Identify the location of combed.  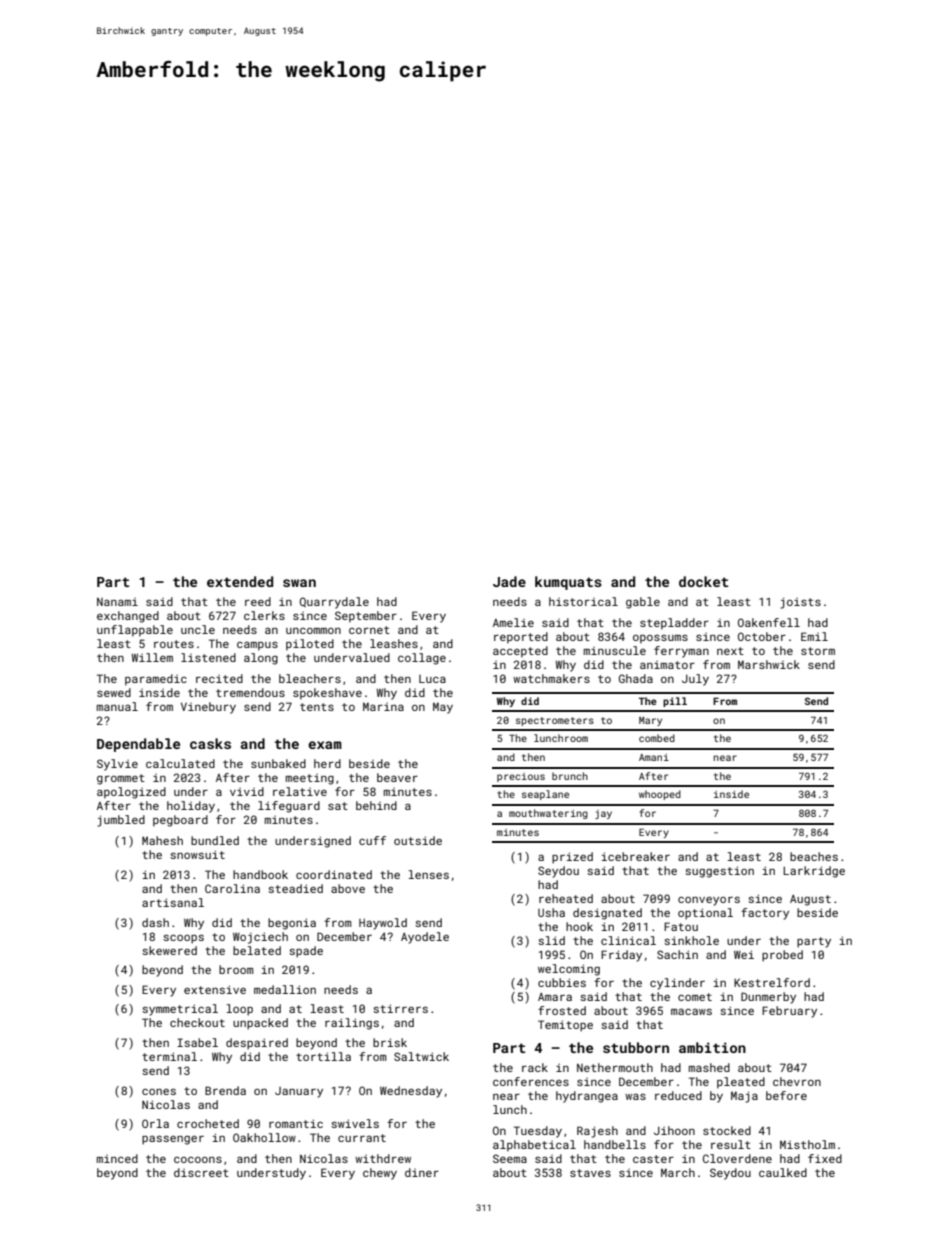
(657, 738).
